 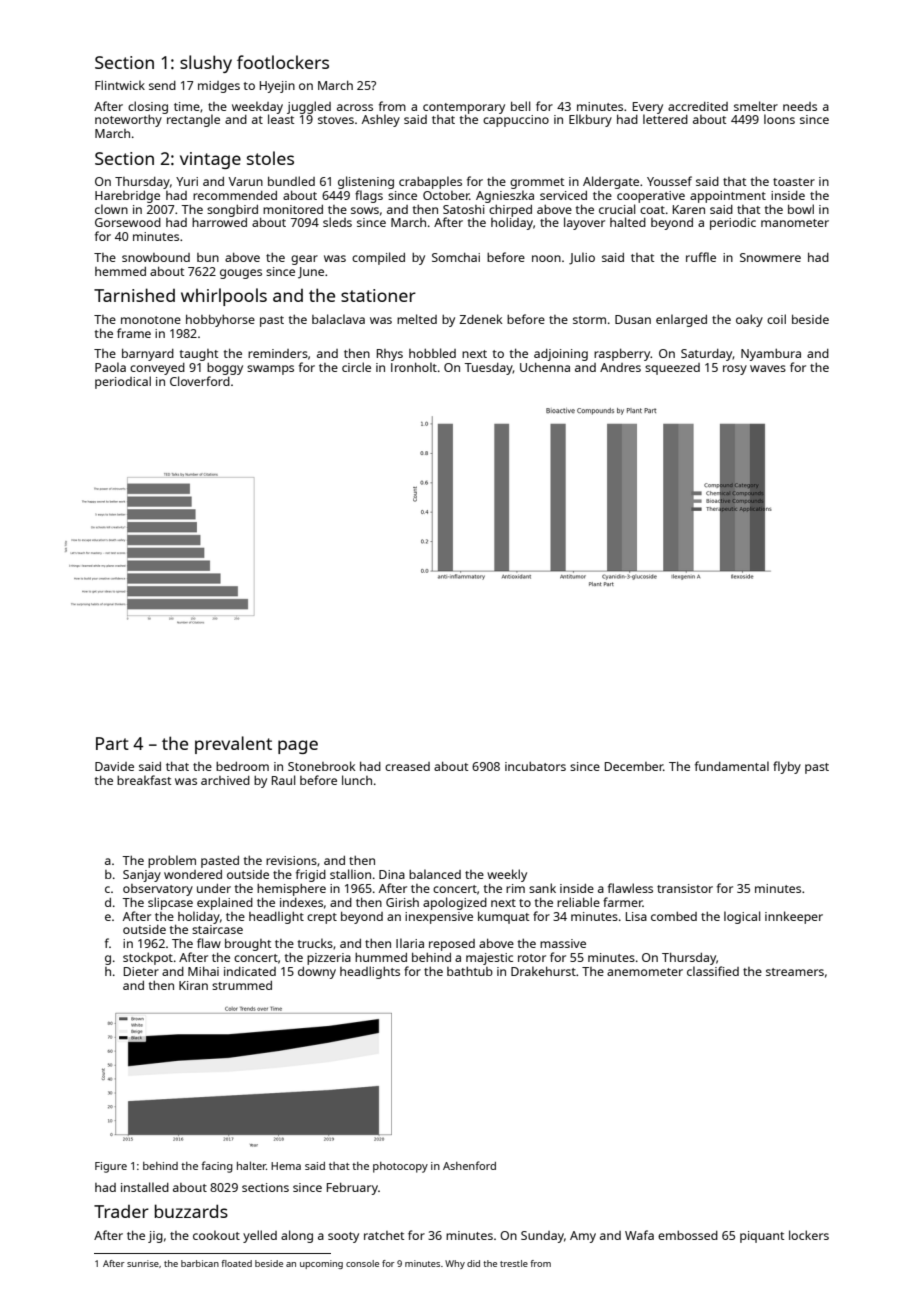 What do you see at coordinates (770, 257) in the page?
I see `Snowmere` at bounding box center [770, 257].
